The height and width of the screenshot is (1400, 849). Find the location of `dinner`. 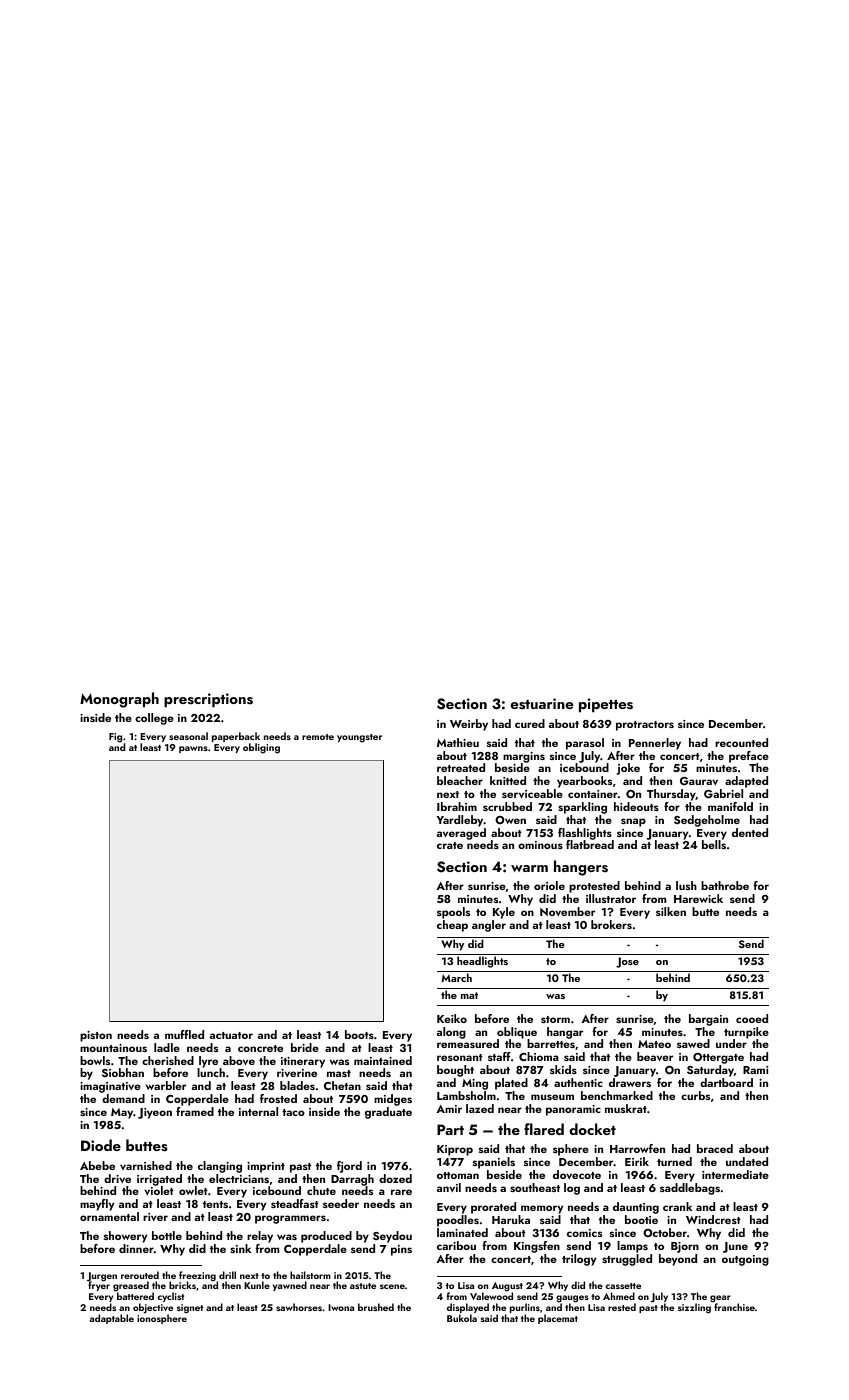

dinner is located at coordinates (136, 1248).
